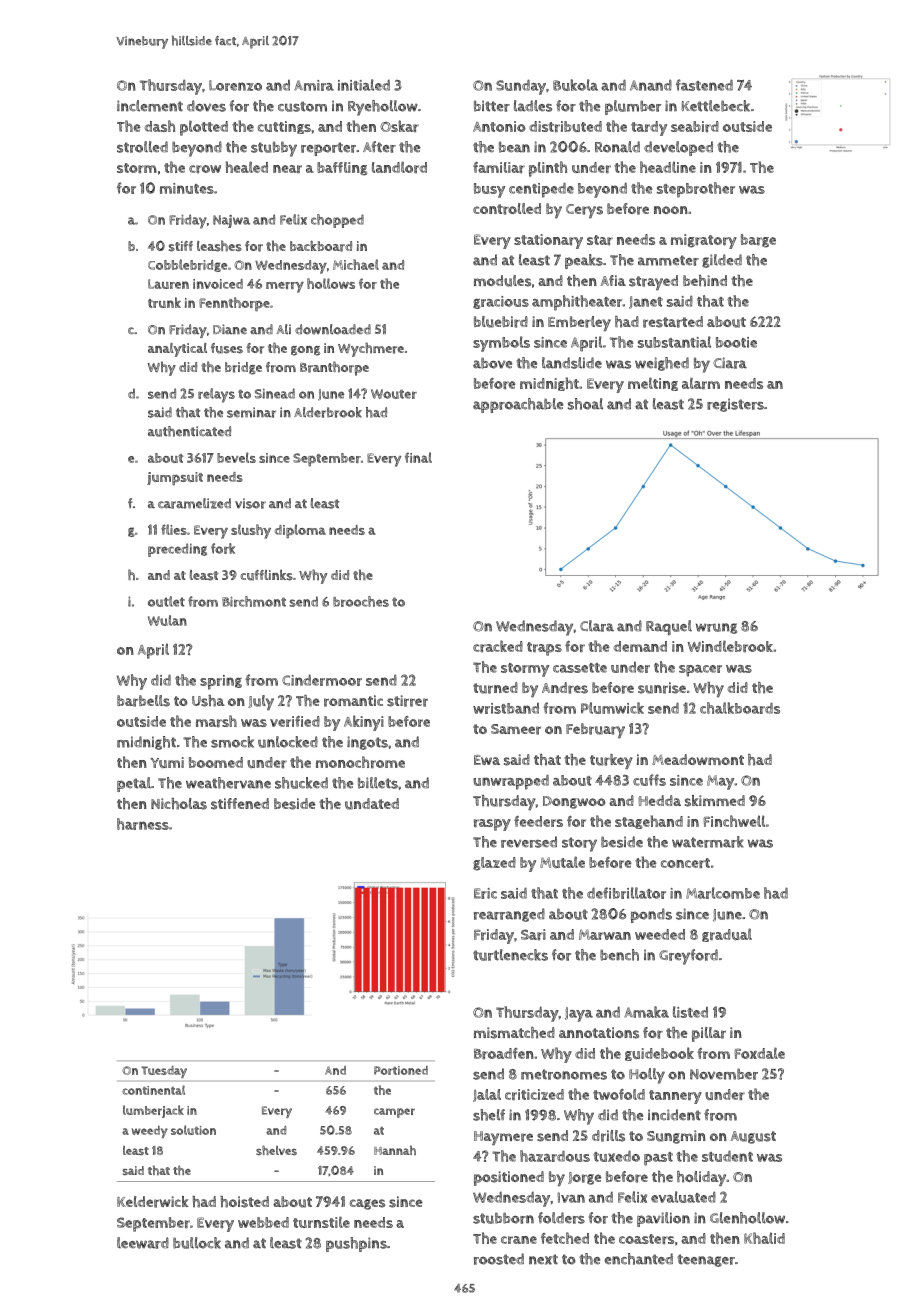 The width and height of the page is (908, 1316). I want to click on hoisted, so click(244, 1202).
